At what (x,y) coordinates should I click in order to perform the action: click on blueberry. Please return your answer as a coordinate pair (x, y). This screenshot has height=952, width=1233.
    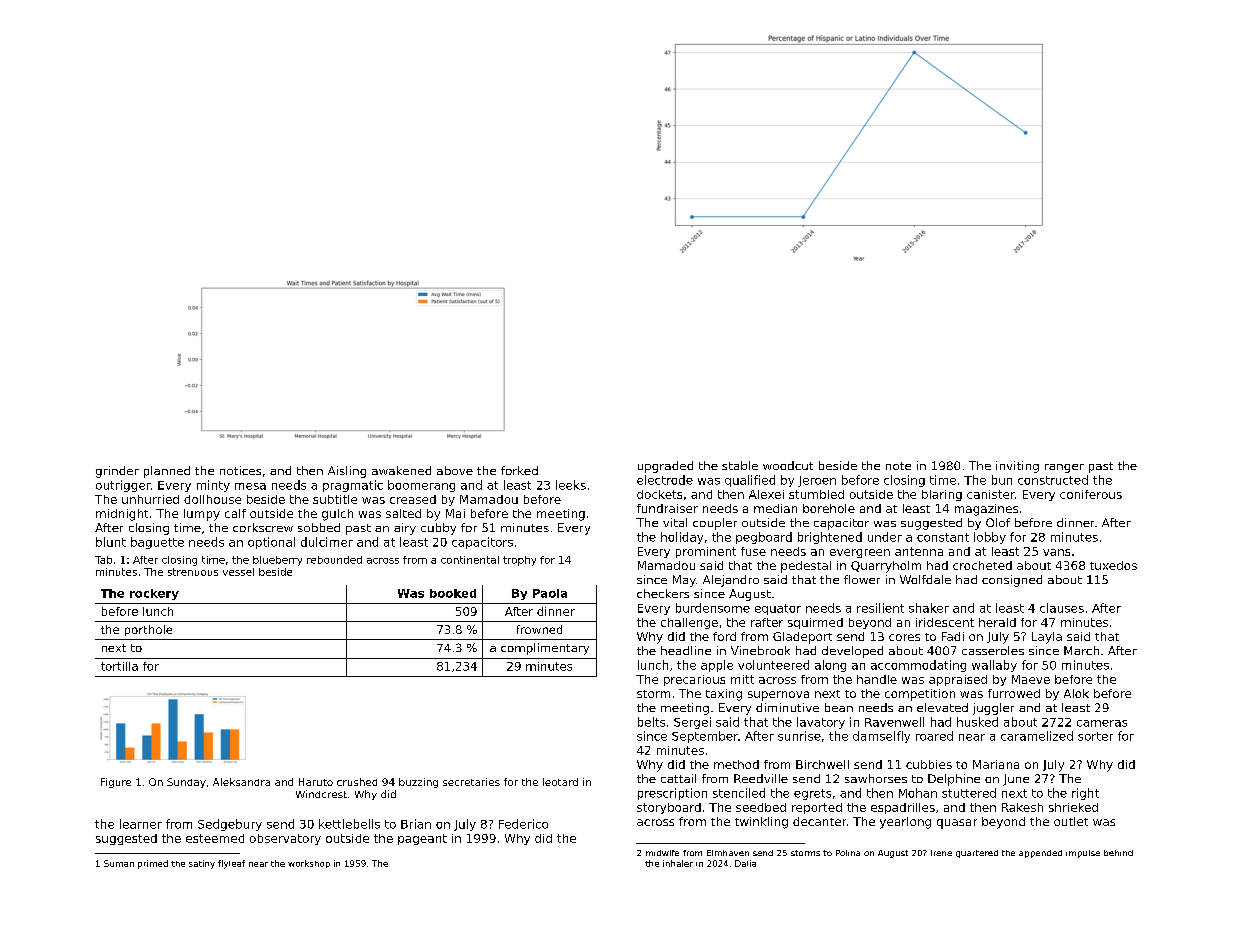
    Looking at the image, I should click on (277, 561).
